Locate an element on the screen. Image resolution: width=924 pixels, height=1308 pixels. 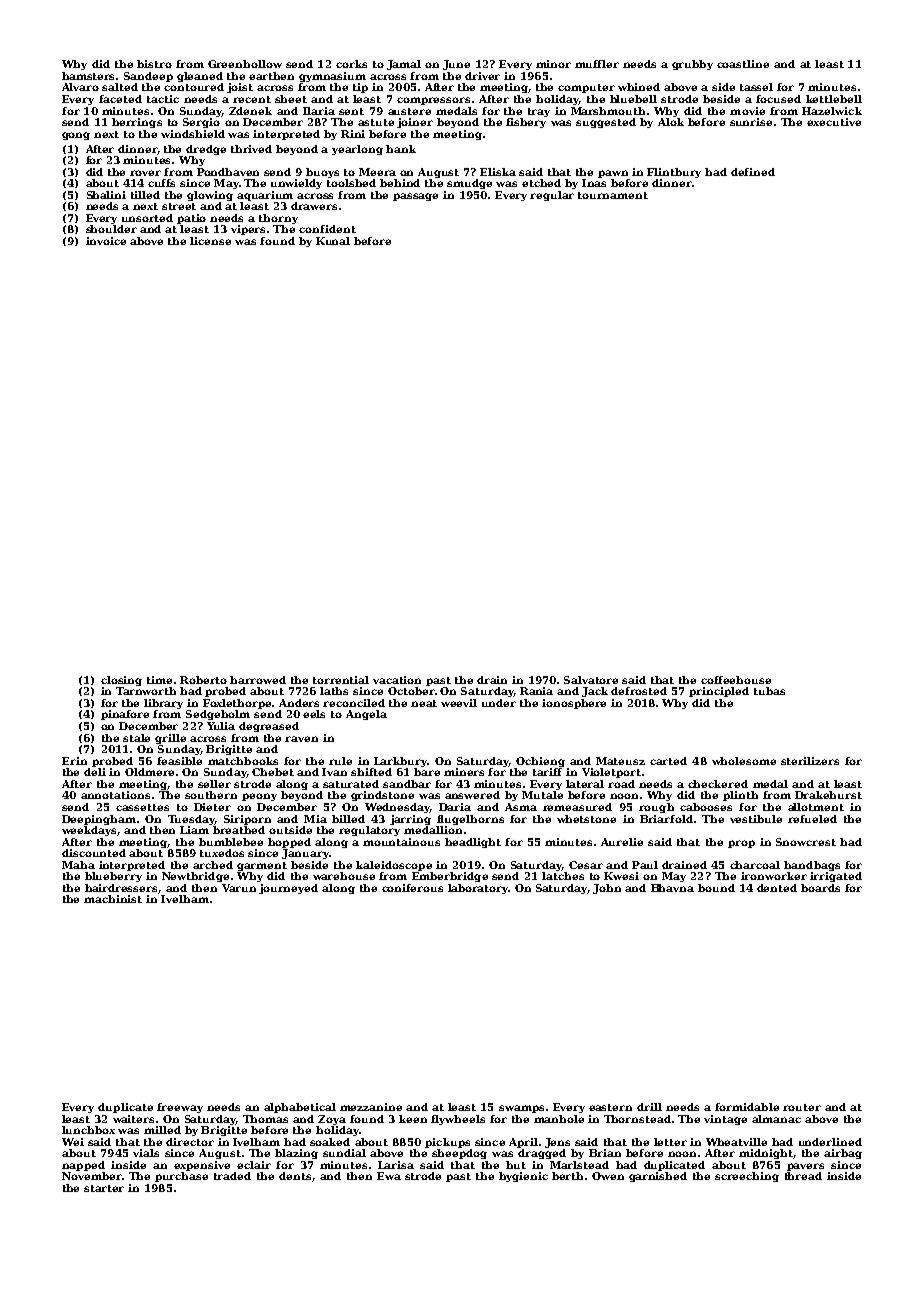
tubas is located at coordinates (769, 691).
